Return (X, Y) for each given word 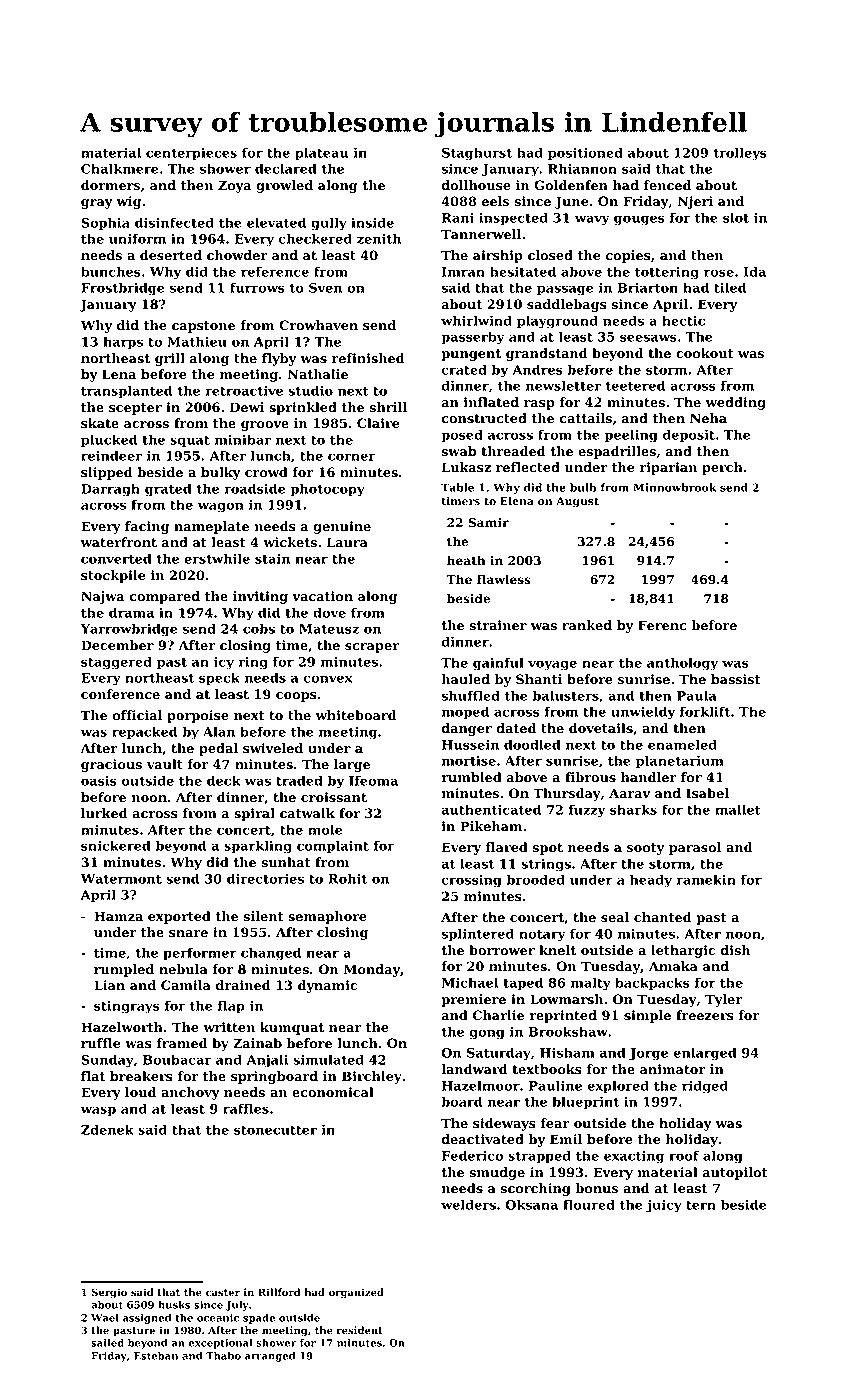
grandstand (547, 354)
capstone (203, 327)
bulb (583, 487)
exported (179, 917)
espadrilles (617, 452)
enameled (682, 744)
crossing (472, 881)
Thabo (223, 1356)
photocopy (328, 490)
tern (701, 1205)
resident (360, 1330)
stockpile (113, 576)
